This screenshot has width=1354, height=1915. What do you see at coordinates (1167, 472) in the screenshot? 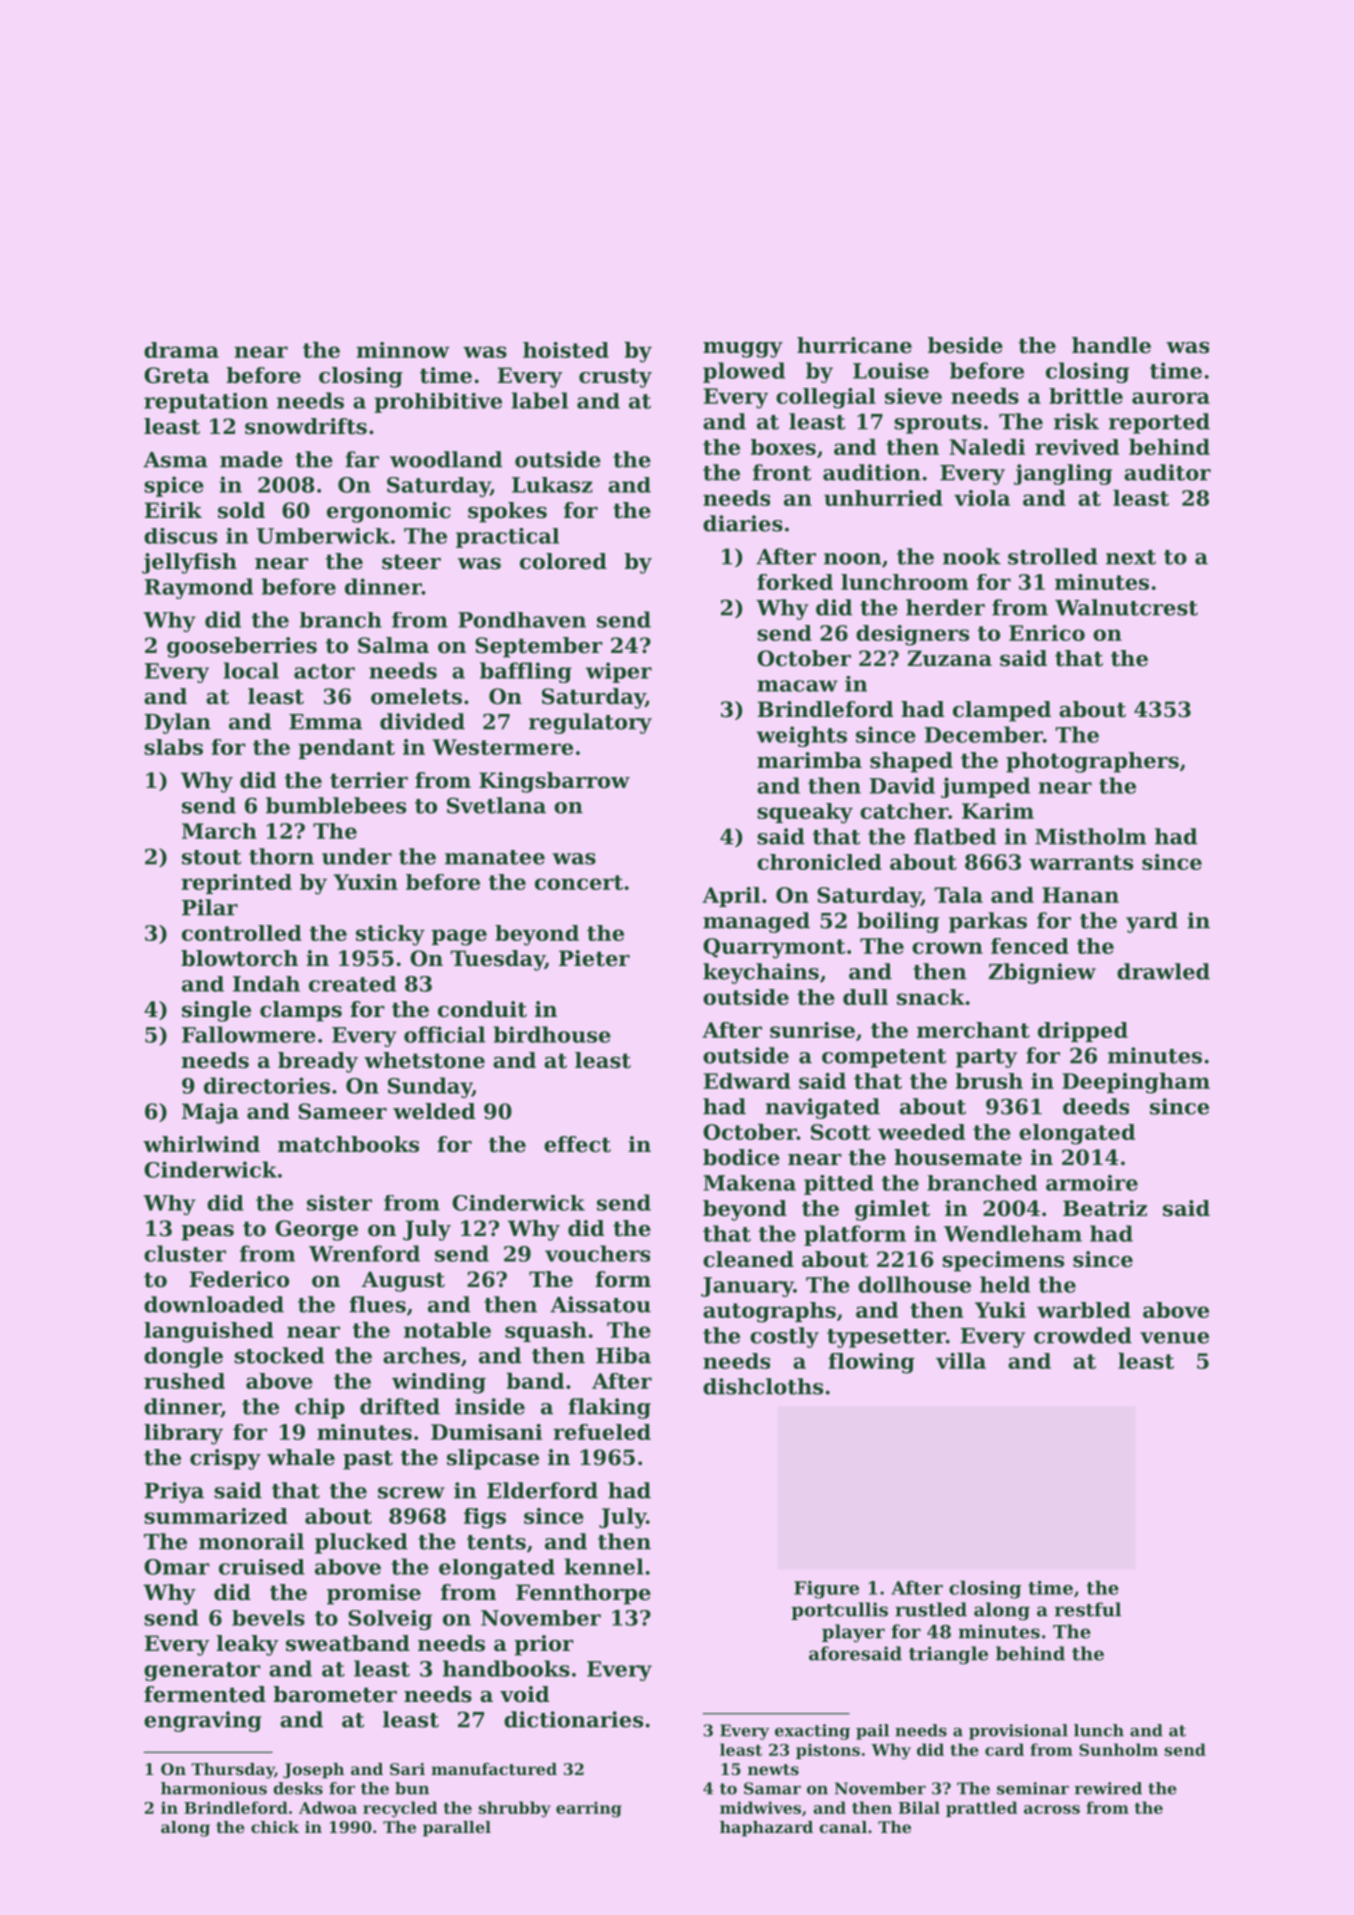
I see `auditor` at bounding box center [1167, 472].
